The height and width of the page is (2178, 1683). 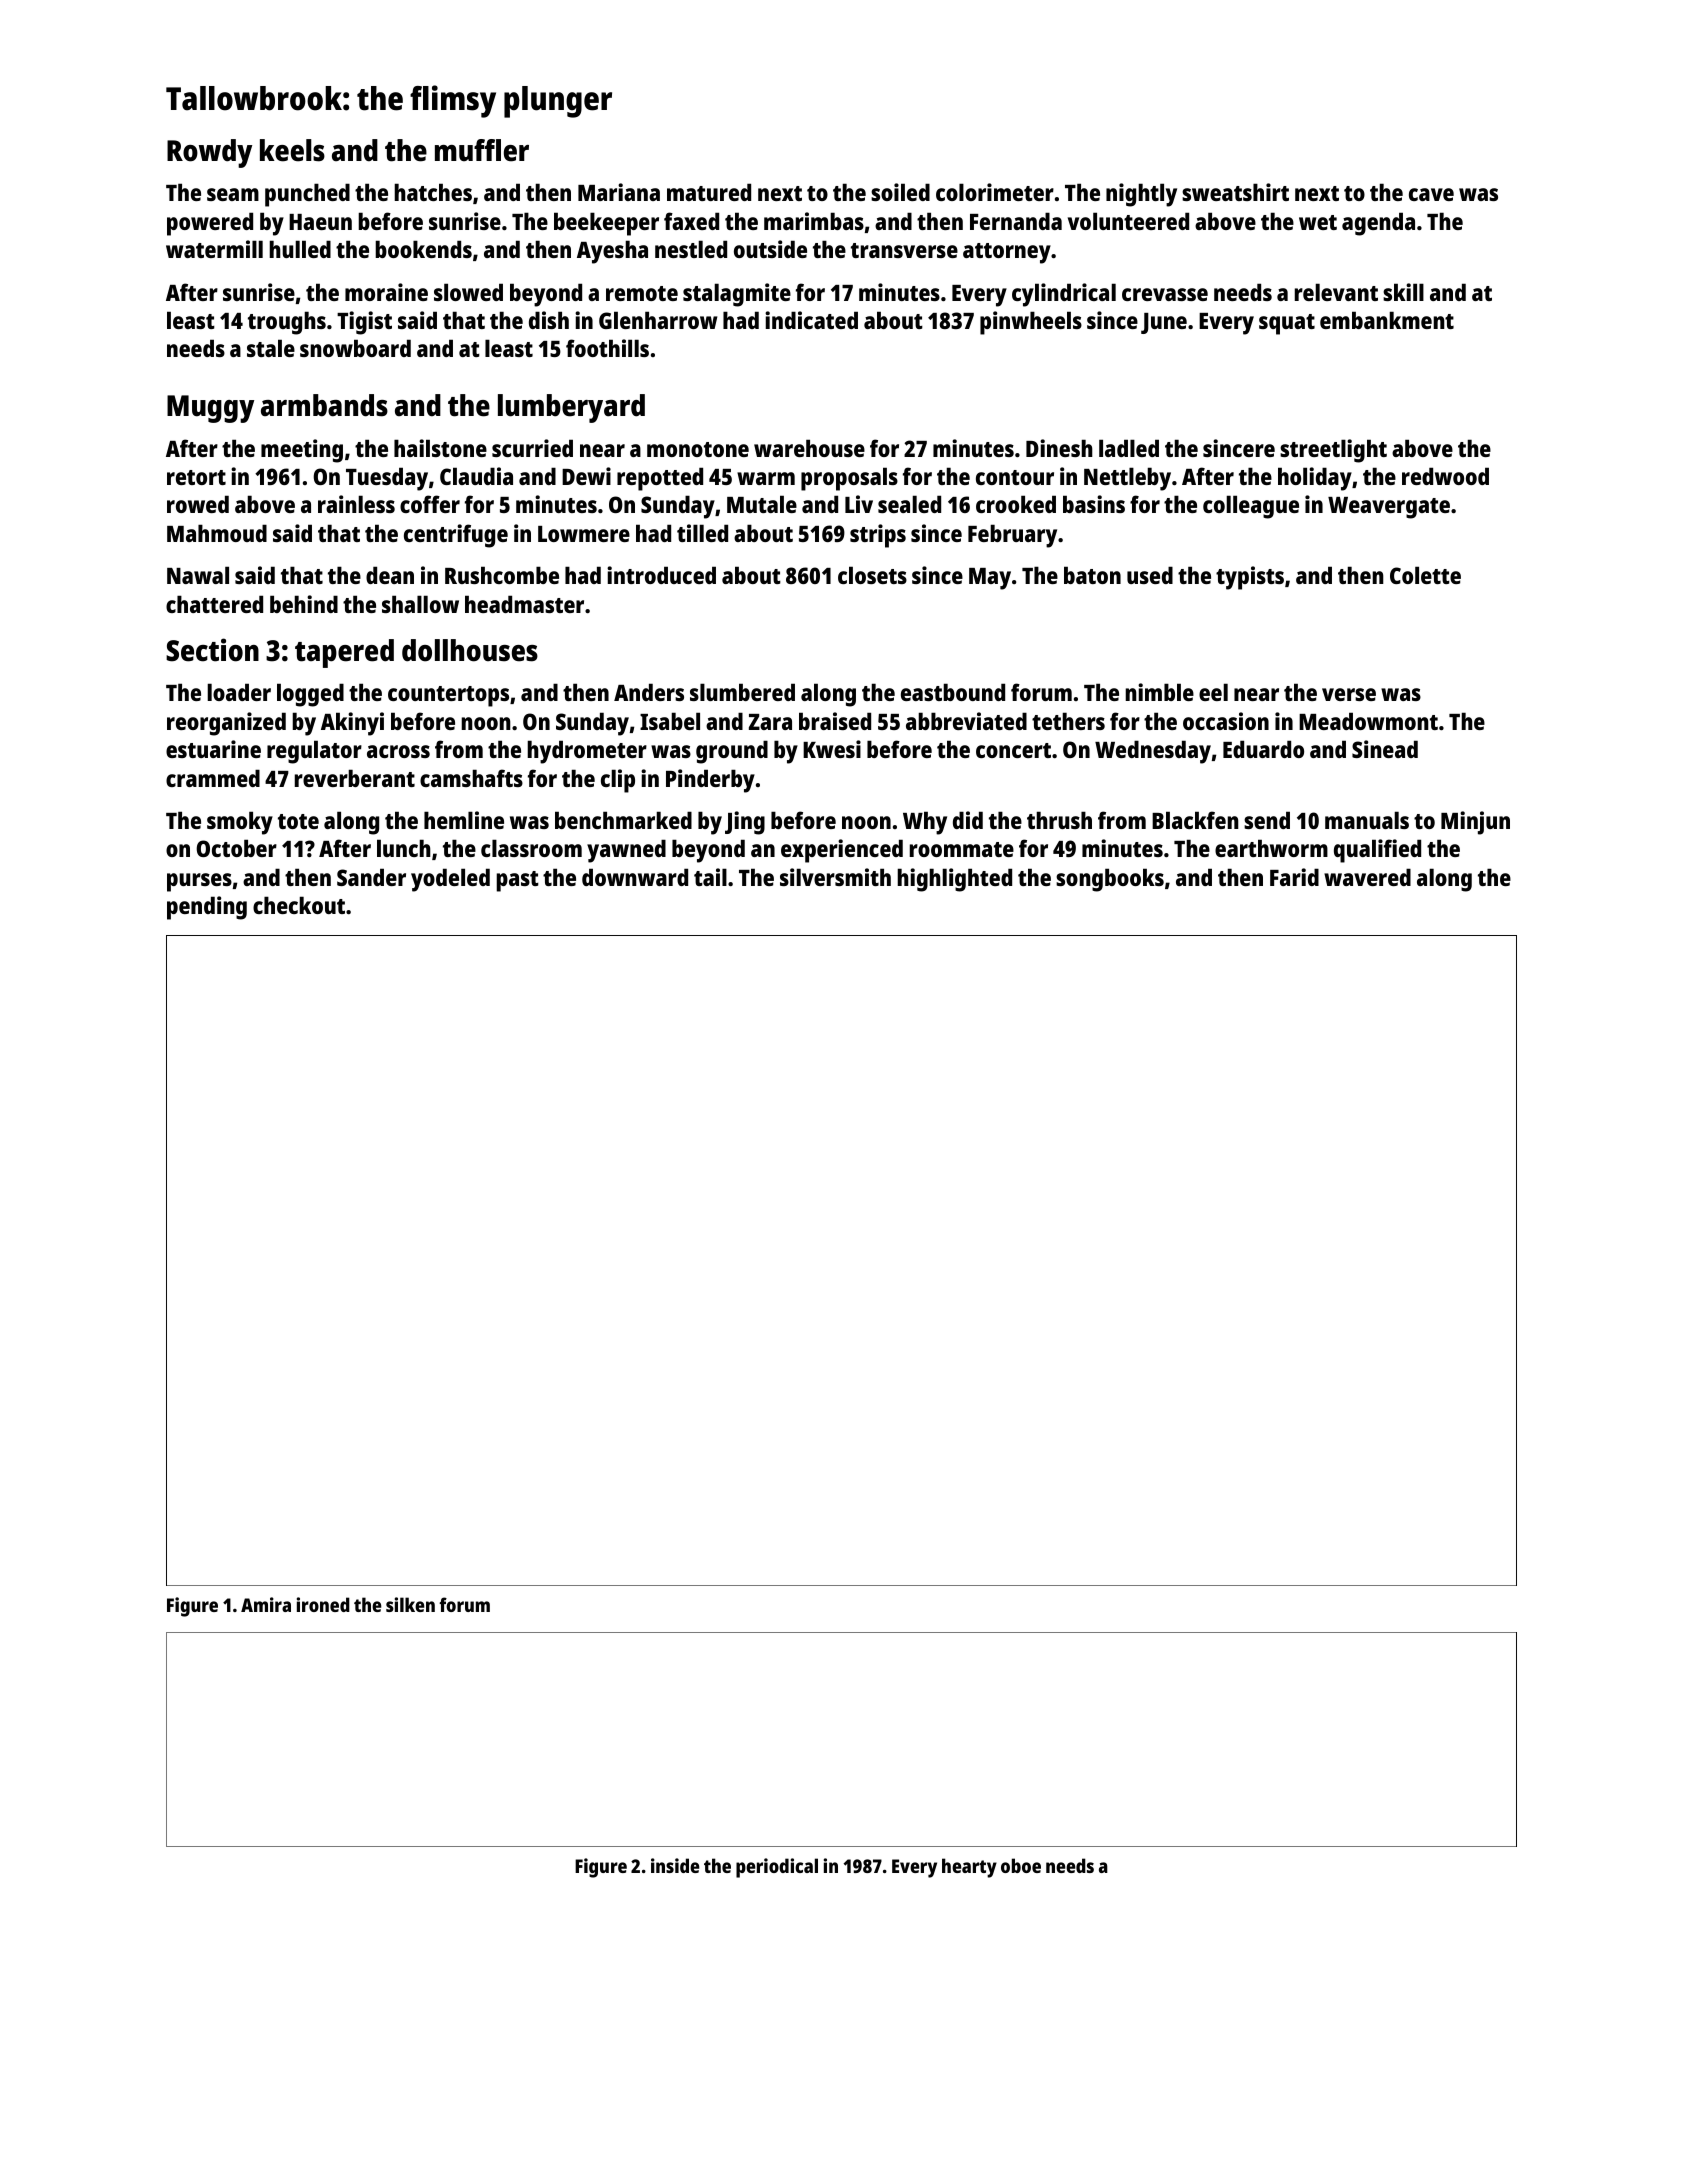 I want to click on Tigist, so click(x=364, y=323).
